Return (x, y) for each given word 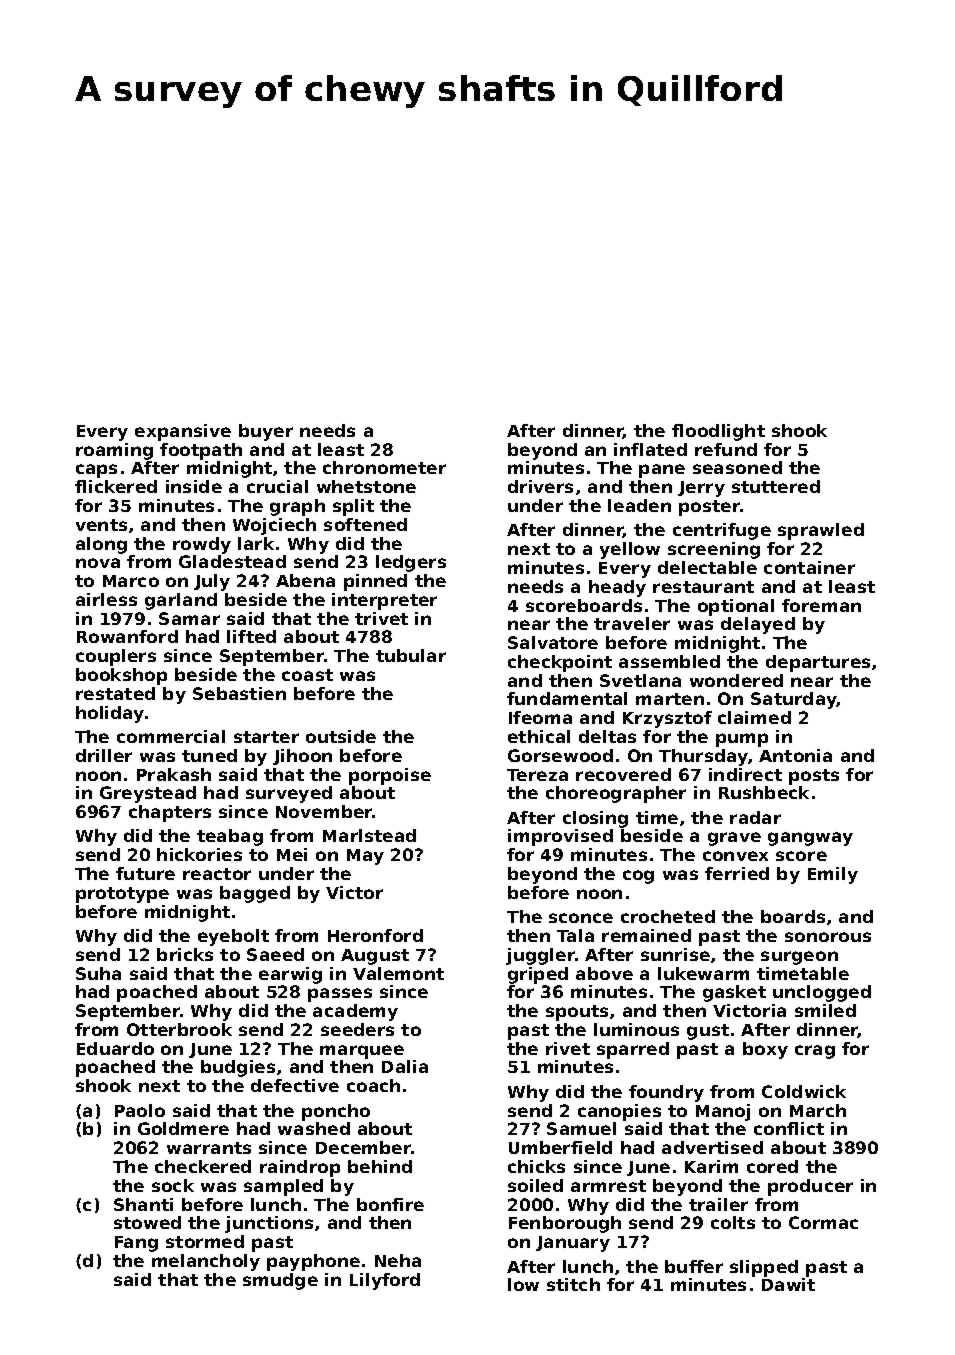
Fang (136, 1244)
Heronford (375, 935)
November (324, 811)
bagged (255, 894)
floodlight (718, 432)
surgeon (799, 958)
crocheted (668, 916)
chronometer (384, 467)
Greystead (148, 794)
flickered (116, 486)
